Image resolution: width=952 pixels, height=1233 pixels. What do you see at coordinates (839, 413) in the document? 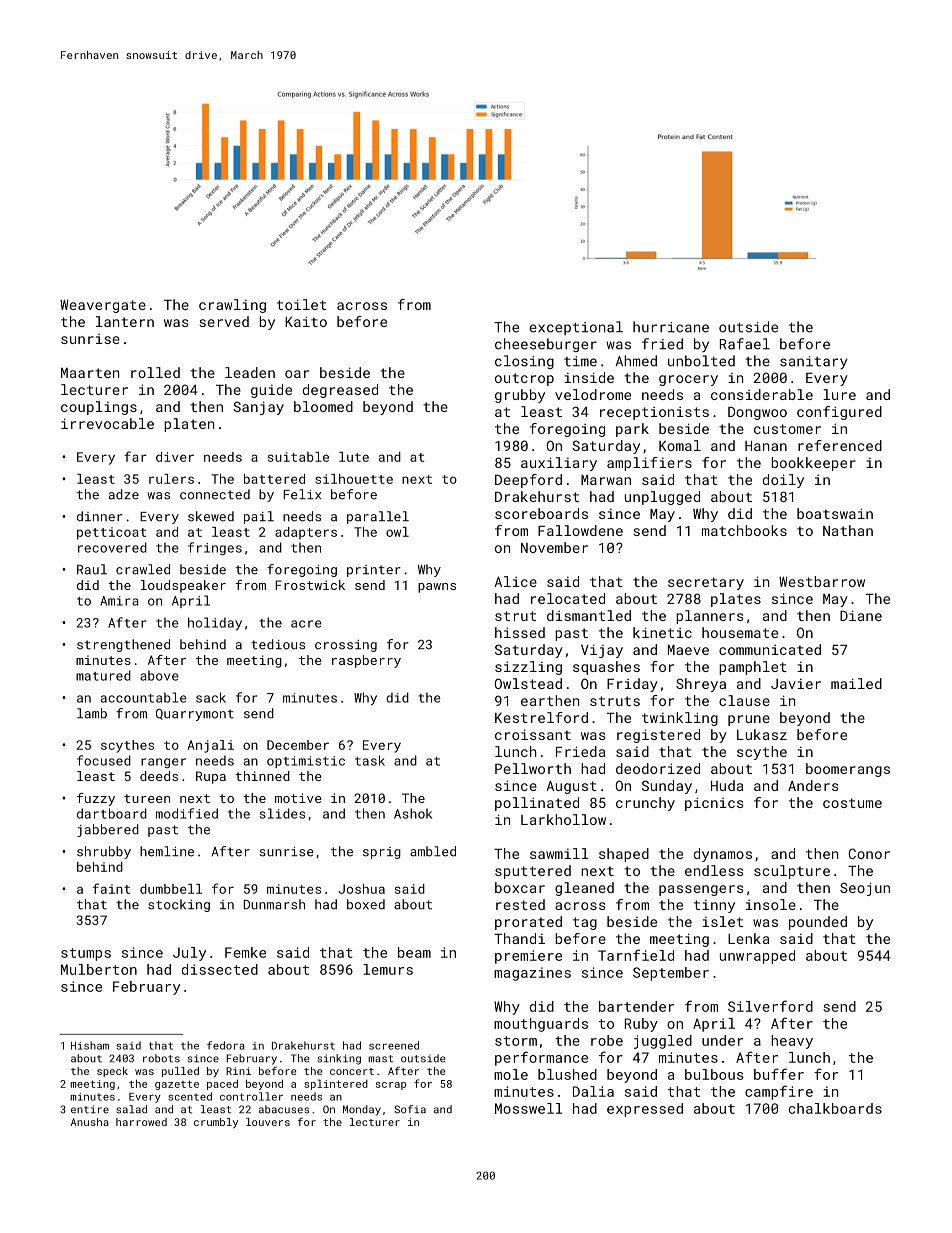
I see `configured` at bounding box center [839, 413].
